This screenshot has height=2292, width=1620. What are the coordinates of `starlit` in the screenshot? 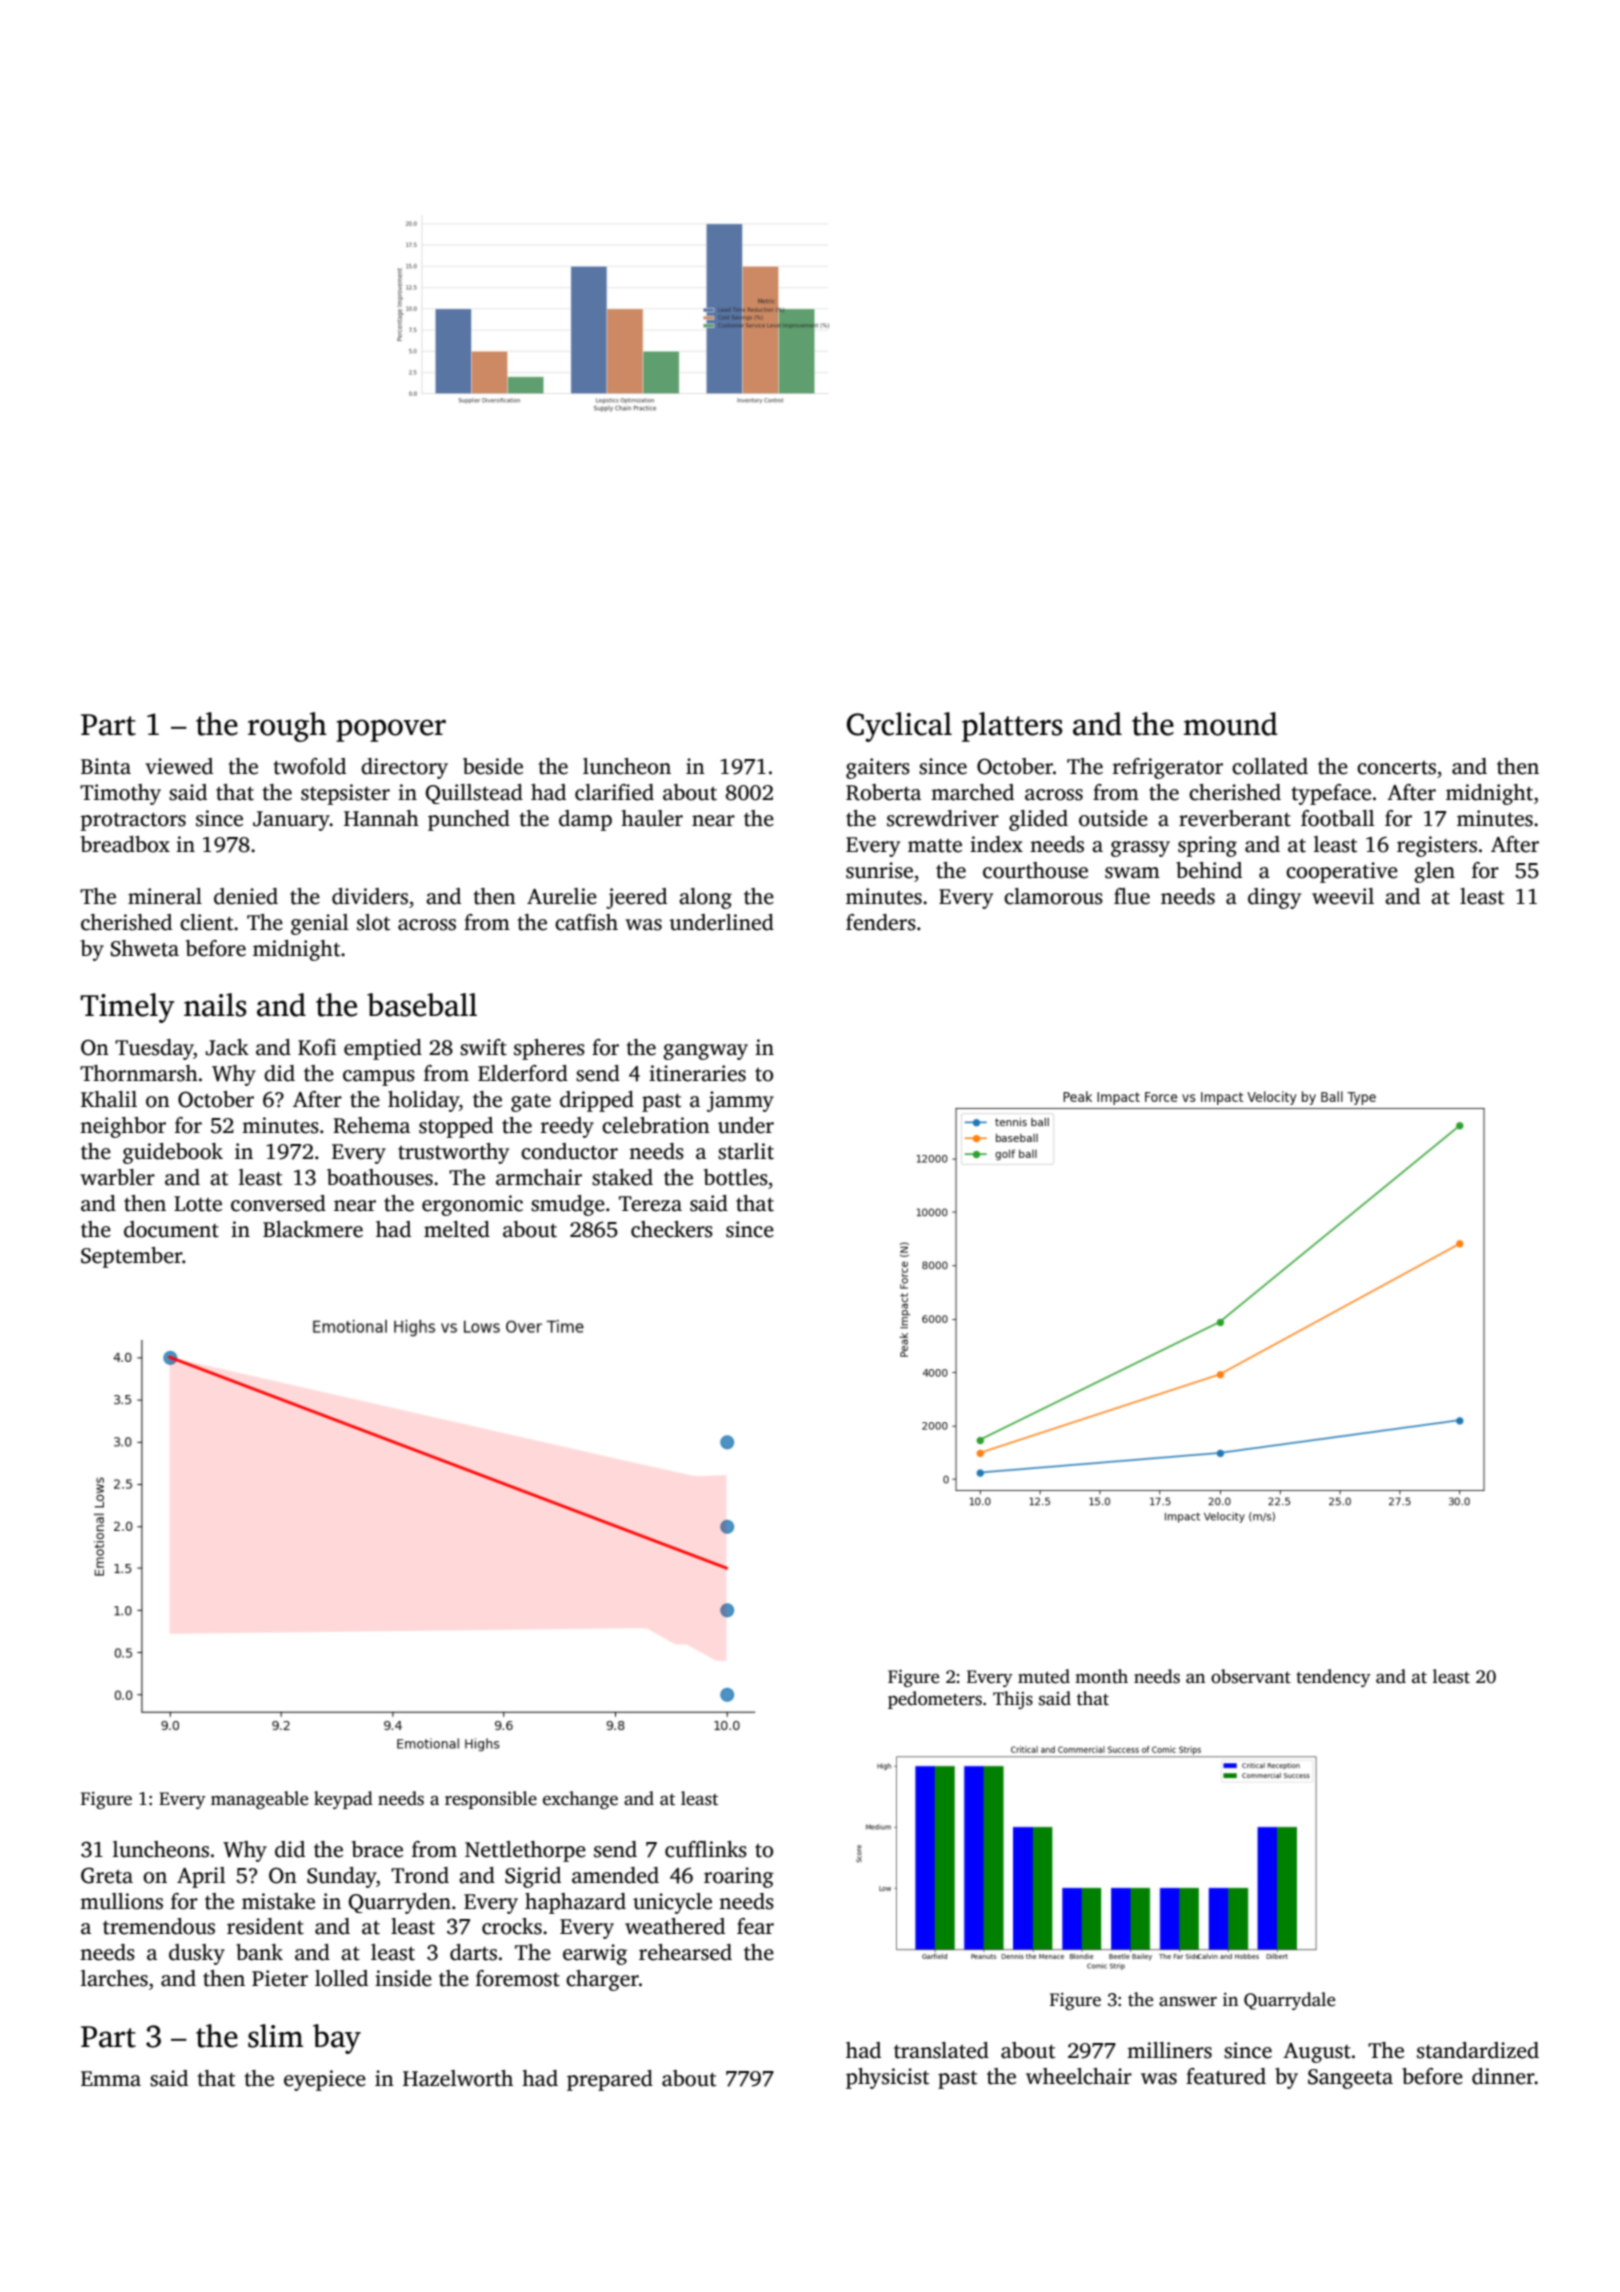 It's located at (746, 1151).
